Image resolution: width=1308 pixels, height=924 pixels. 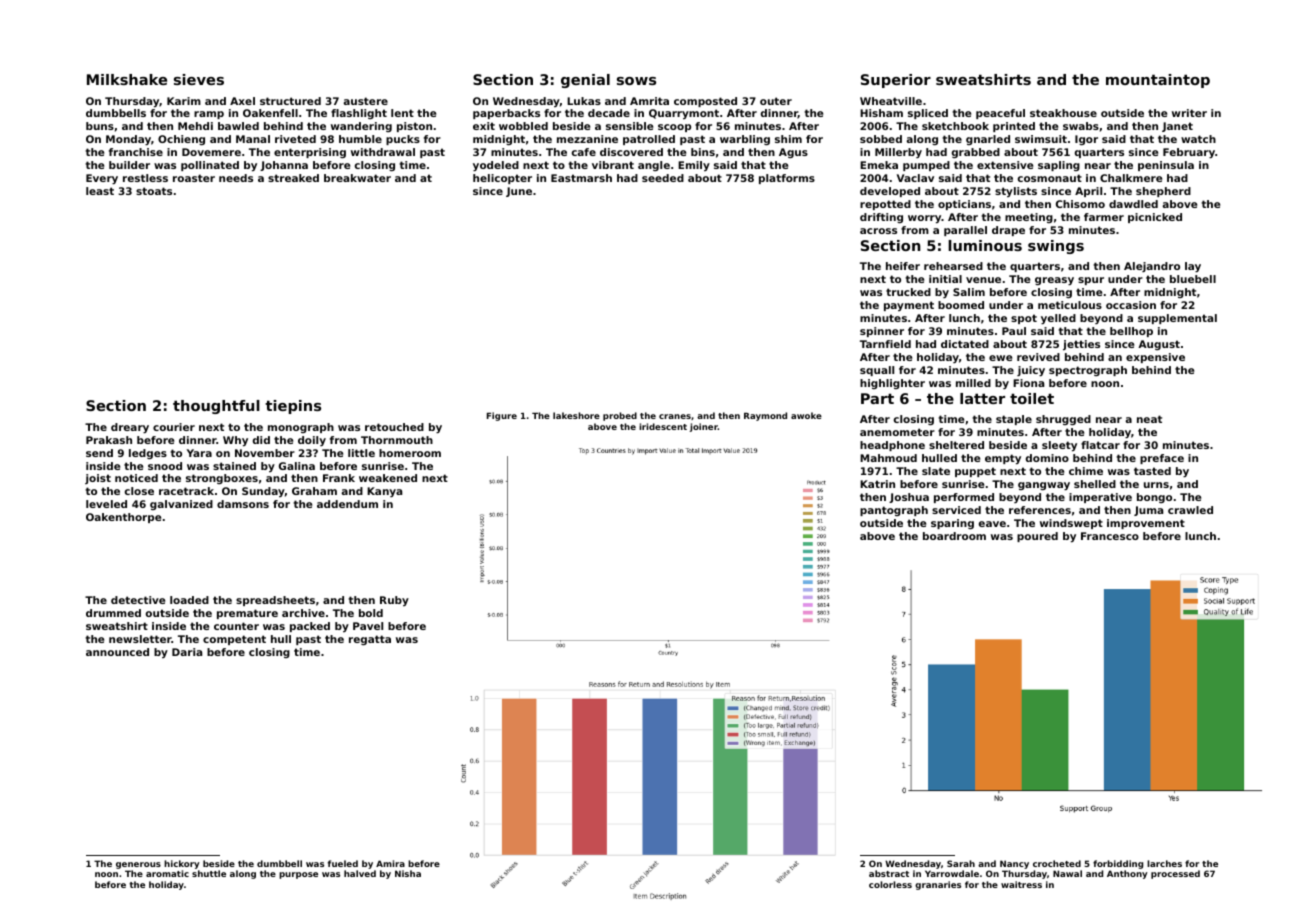 I want to click on seeded, so click(x=663, y=178).
